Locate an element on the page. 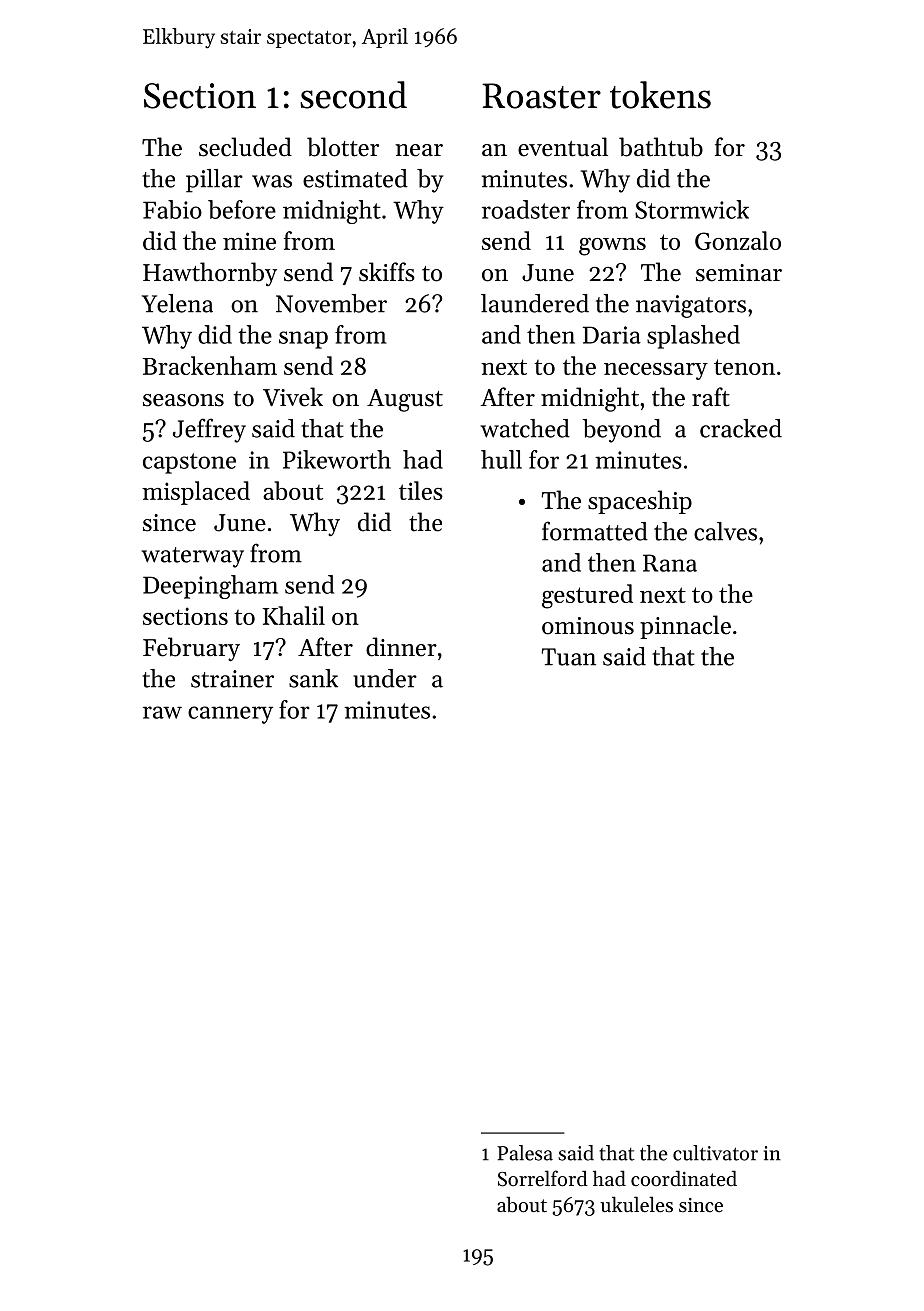 The height and width of the page is (1311, 924). near is located at coordinates (419, 150).
